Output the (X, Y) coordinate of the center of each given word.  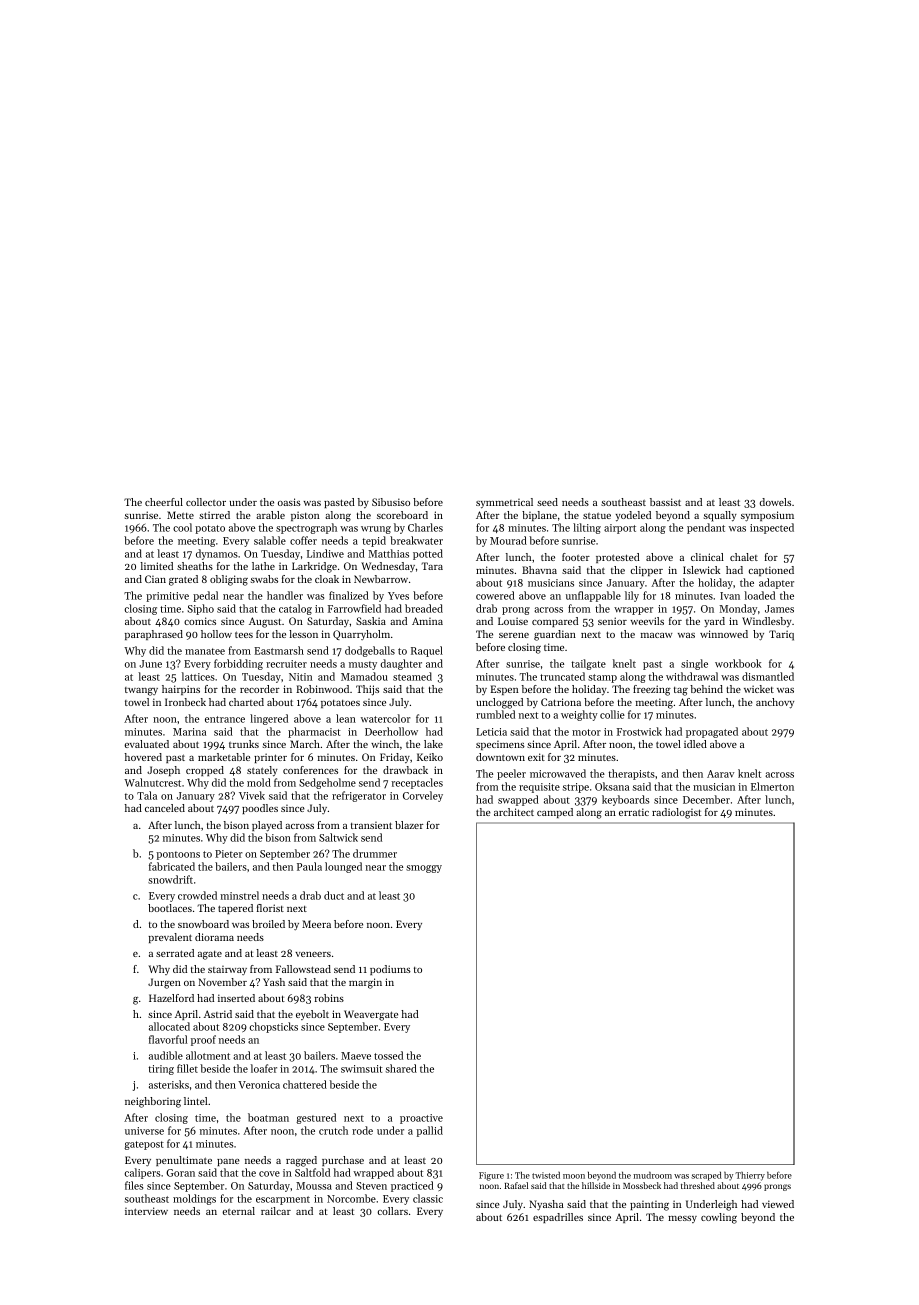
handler (285, 595)
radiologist (676, 813)
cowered (495, 595)
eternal (238, 1211)
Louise (513, 621)
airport (620, 529)
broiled (268, 924)
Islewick (701, 570)
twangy (141, 691)
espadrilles (558, 1218)
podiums (390, 970)
